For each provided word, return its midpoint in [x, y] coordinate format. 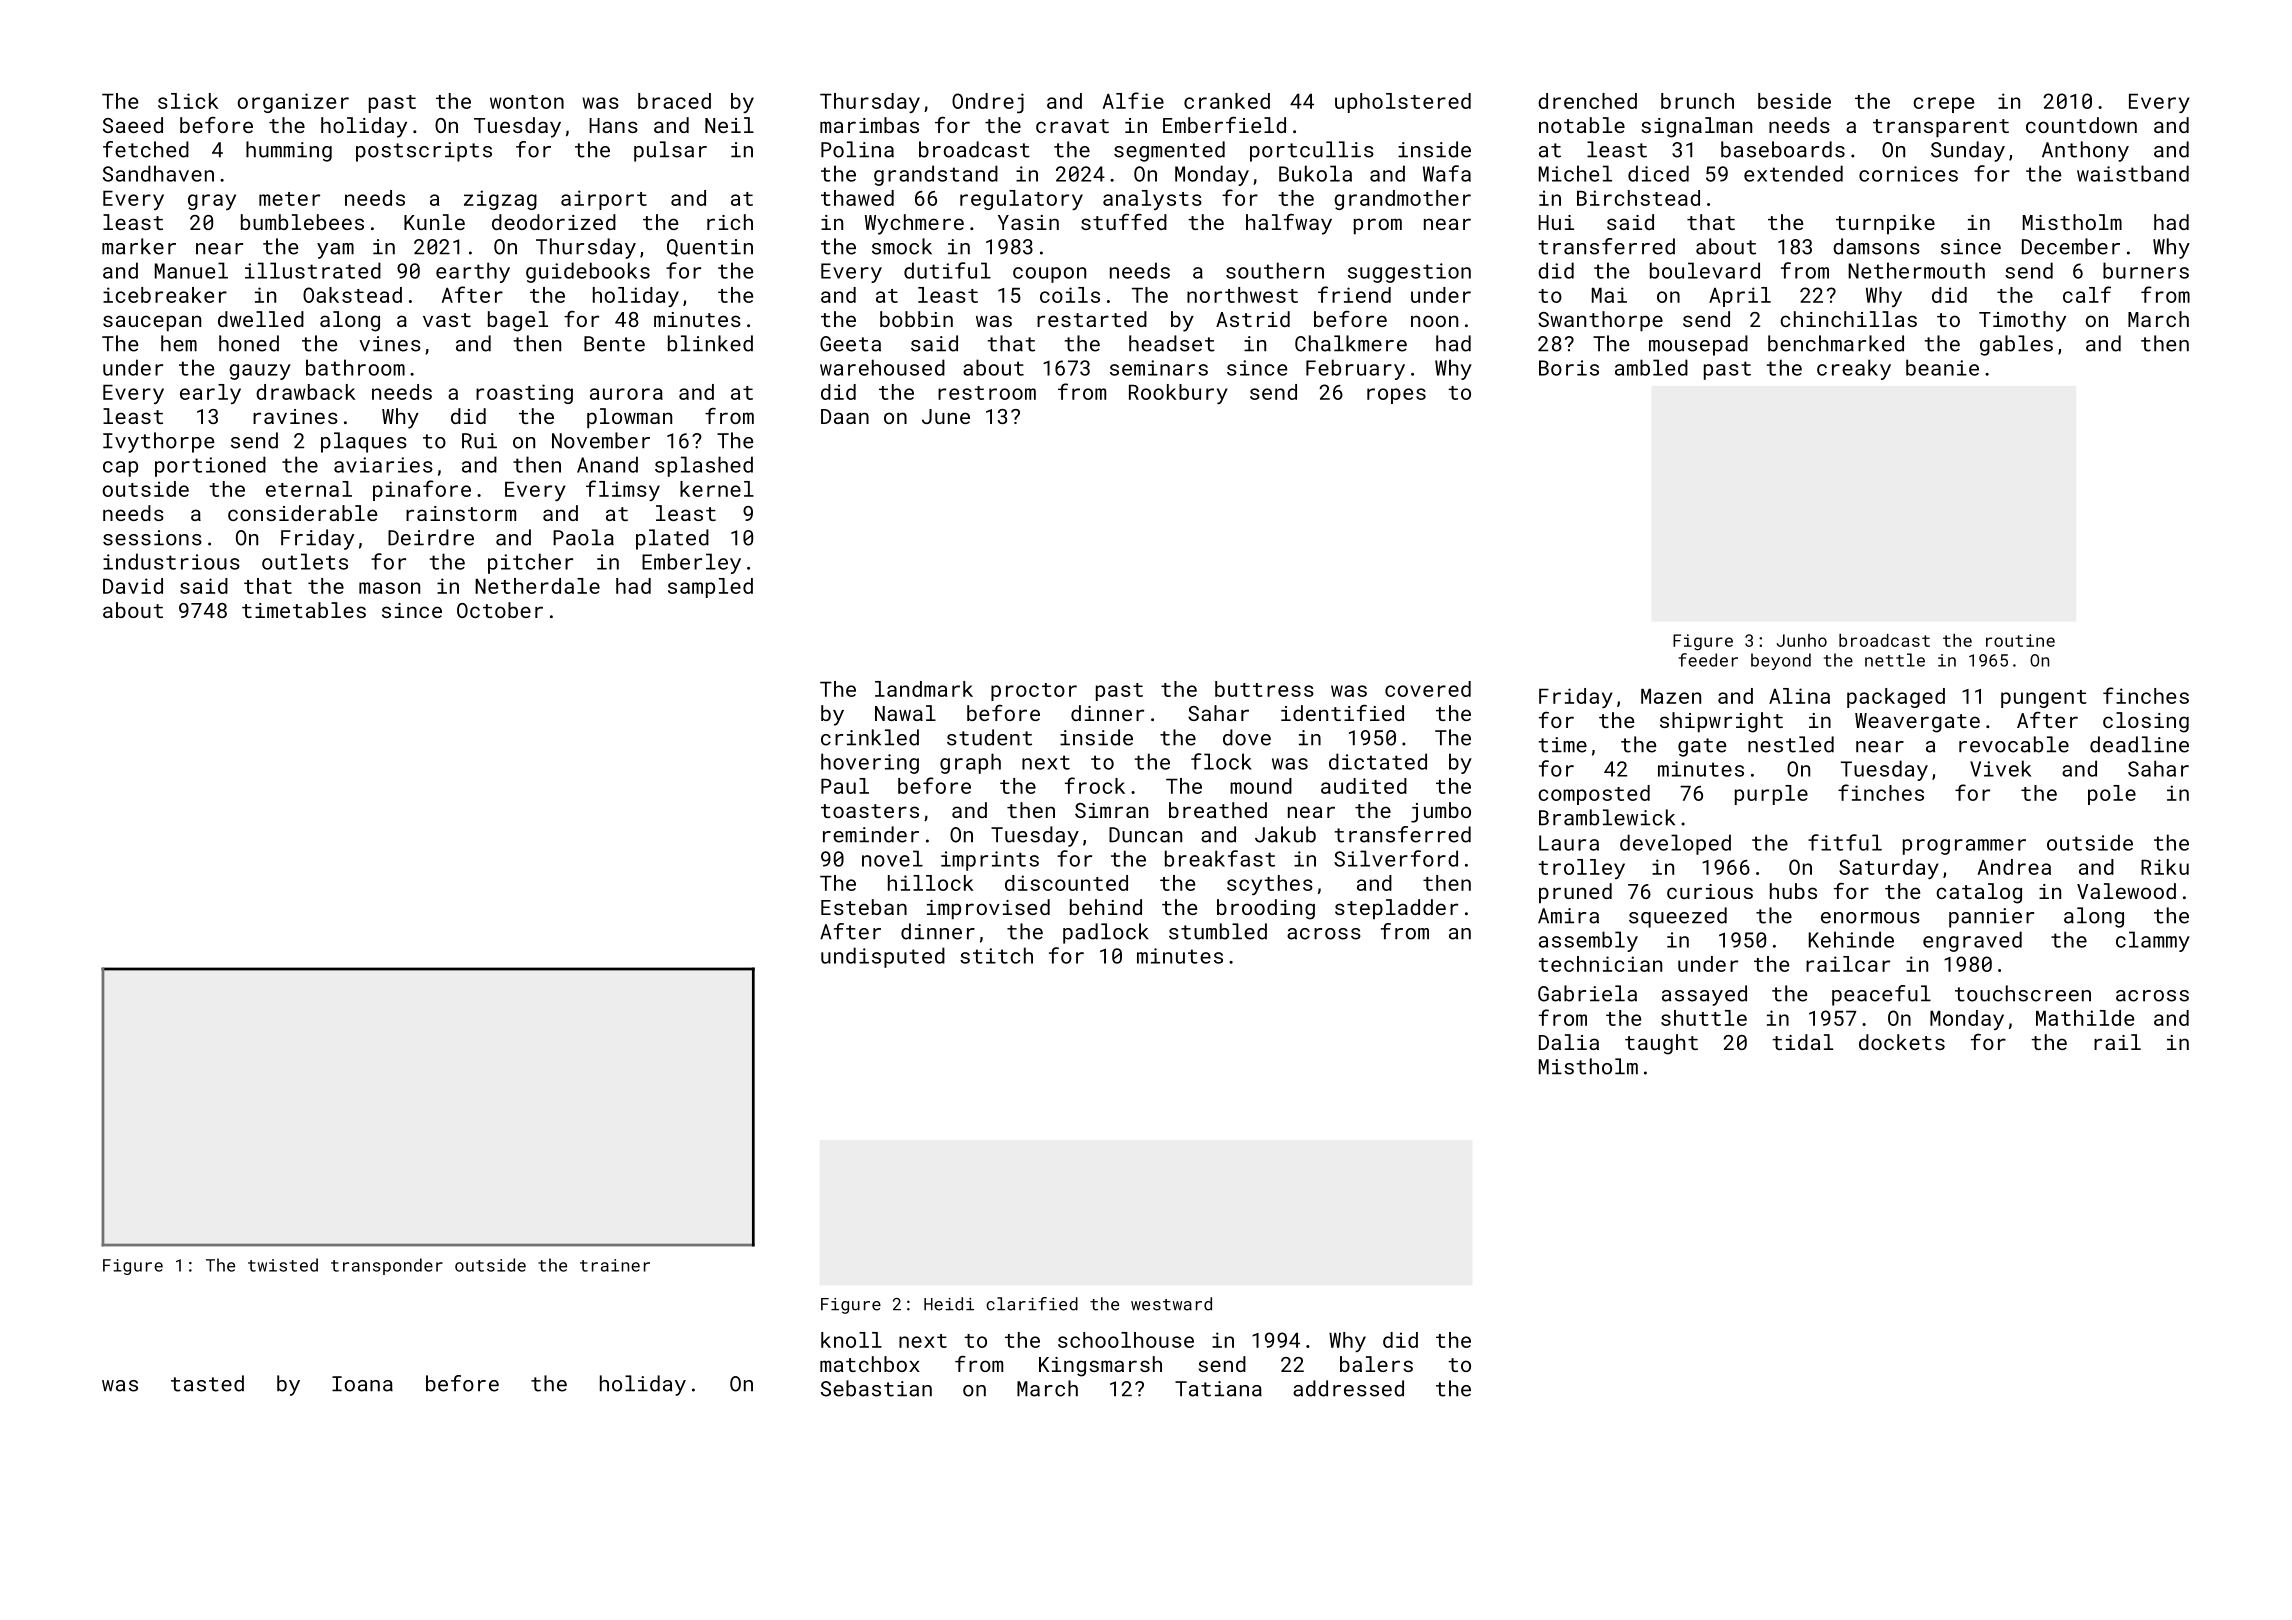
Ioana [362, 1384]
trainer [615, 1265]
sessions [152, 538]
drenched [1587, 101]
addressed [1348, 1388]
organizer [293, 103]
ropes [1396, 396]
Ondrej [988, 103]
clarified [1032, 1304]
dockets [1902, 1042]
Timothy [2022, 321]
